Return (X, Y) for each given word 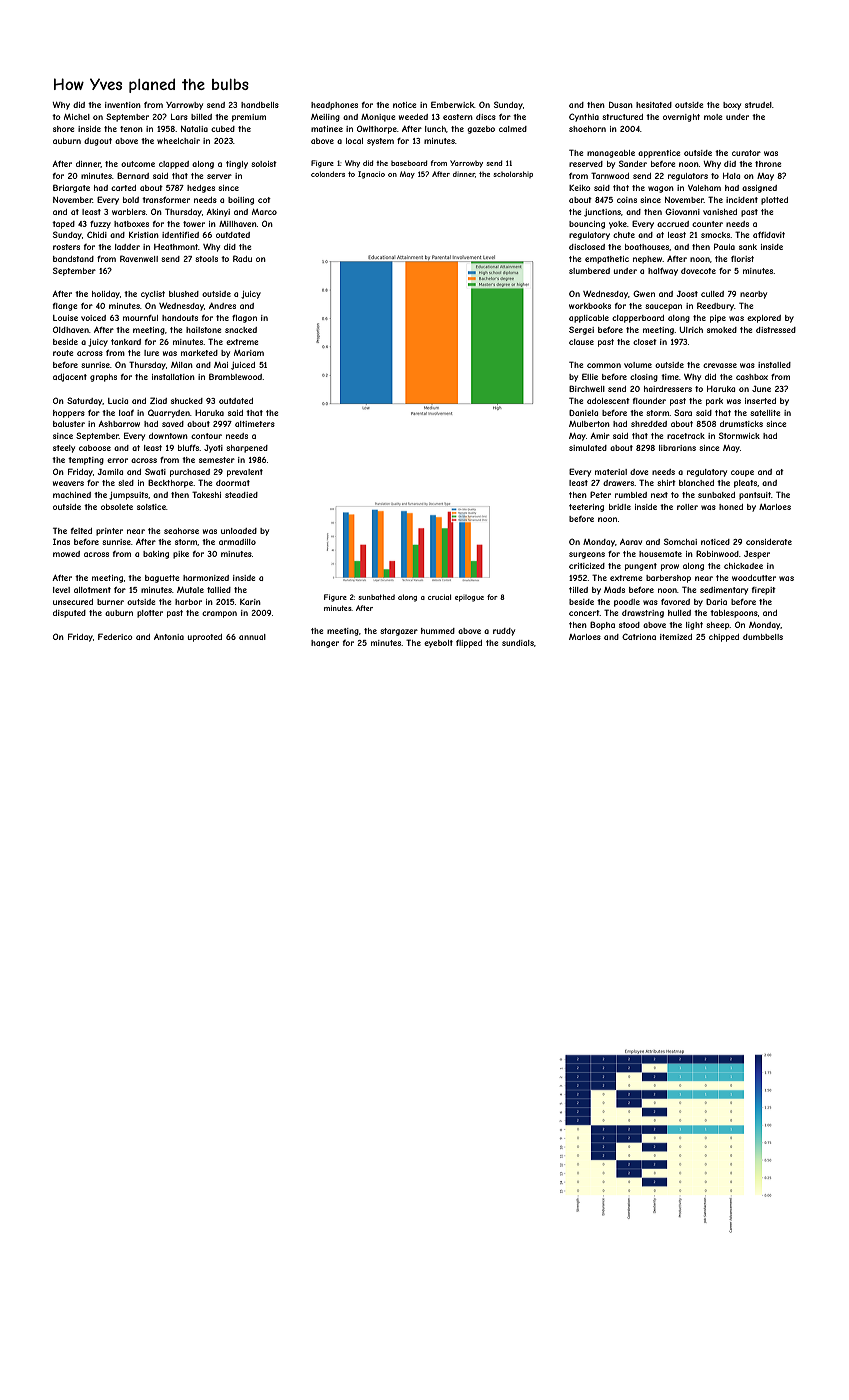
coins (627, 200)
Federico (115, 636)
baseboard (409, 163)
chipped (724, 638)
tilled (578, 590)
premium (249, 118)
